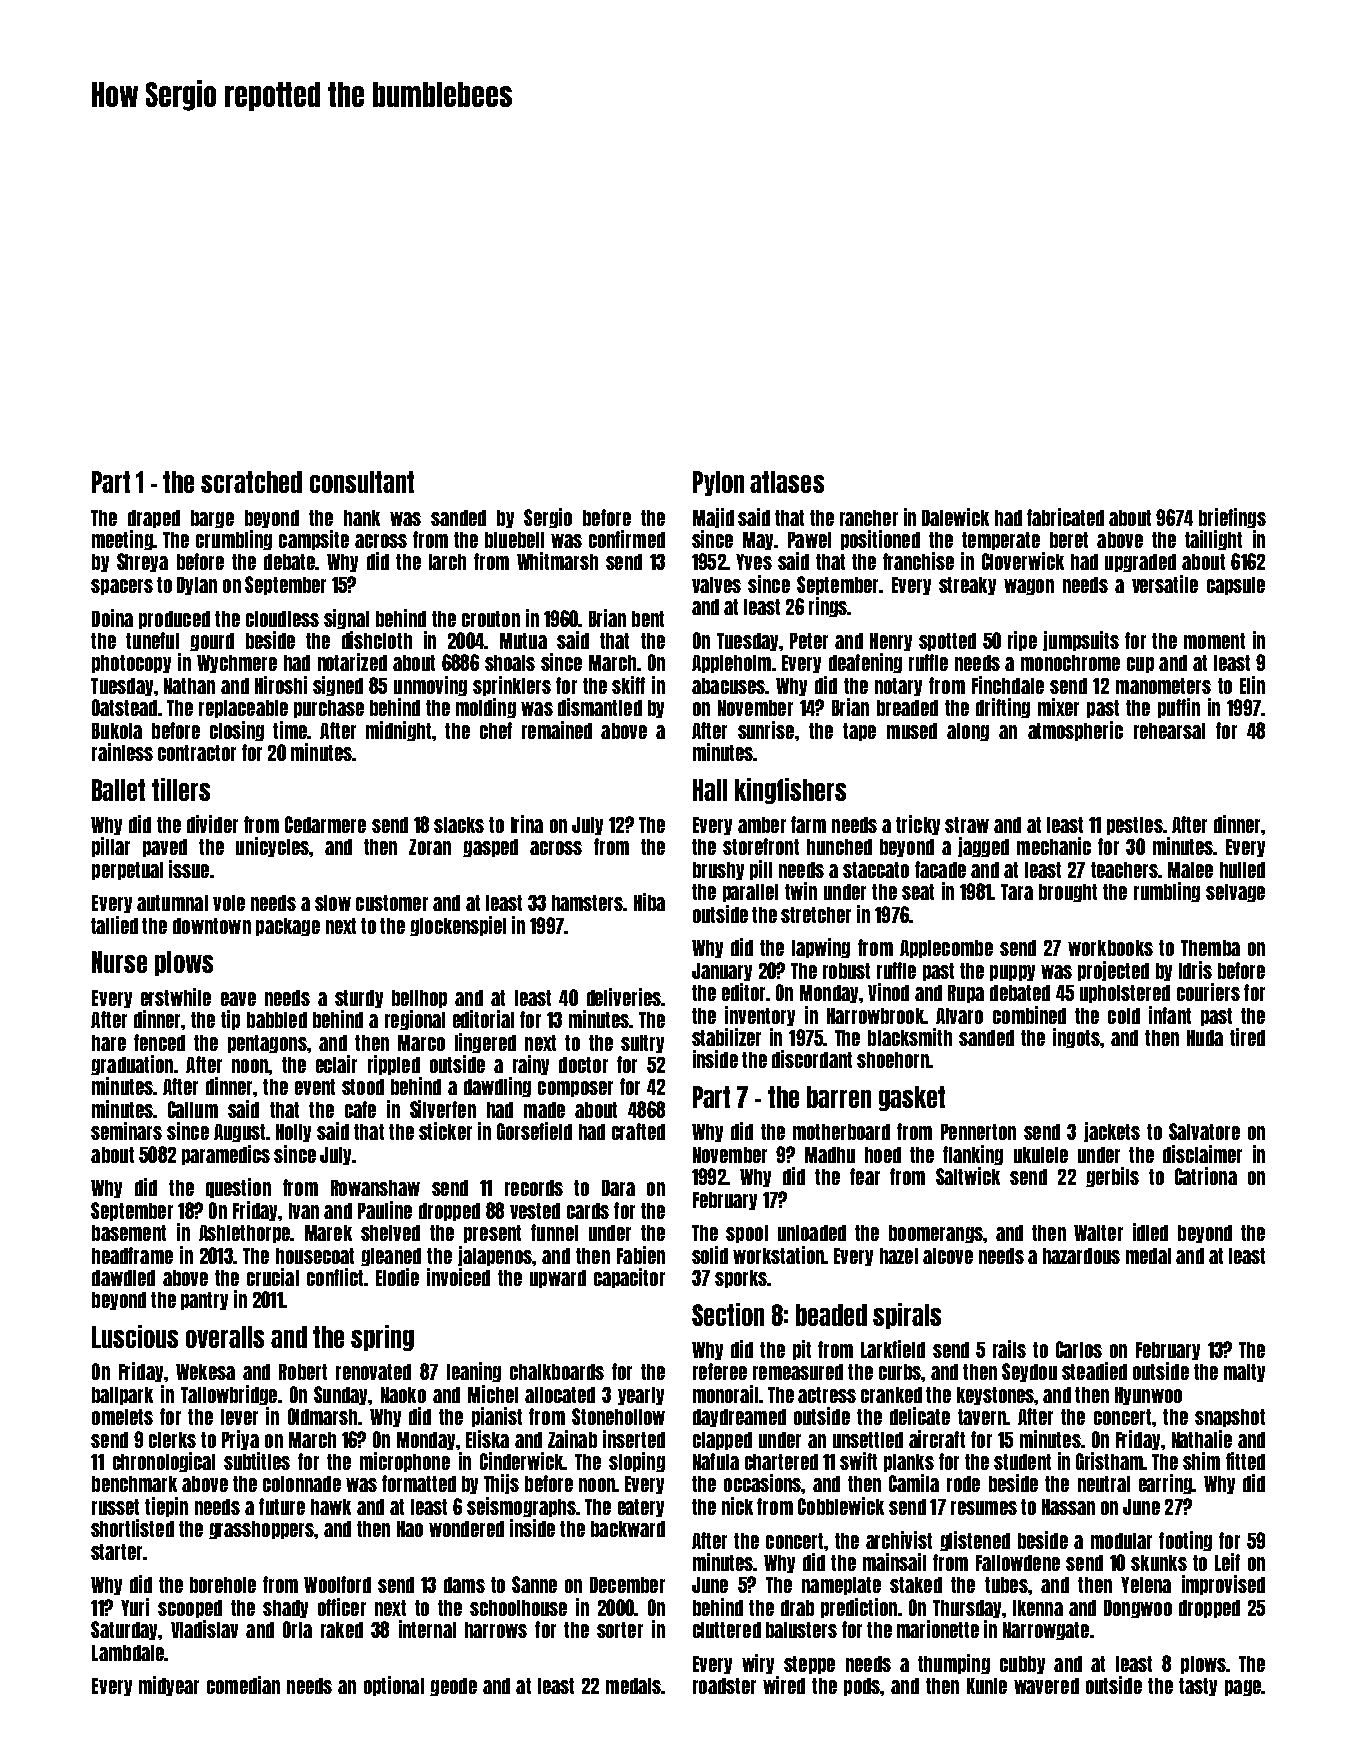 The image size is (1357, 1756). I want to click on moment, so click(1214, 641).
